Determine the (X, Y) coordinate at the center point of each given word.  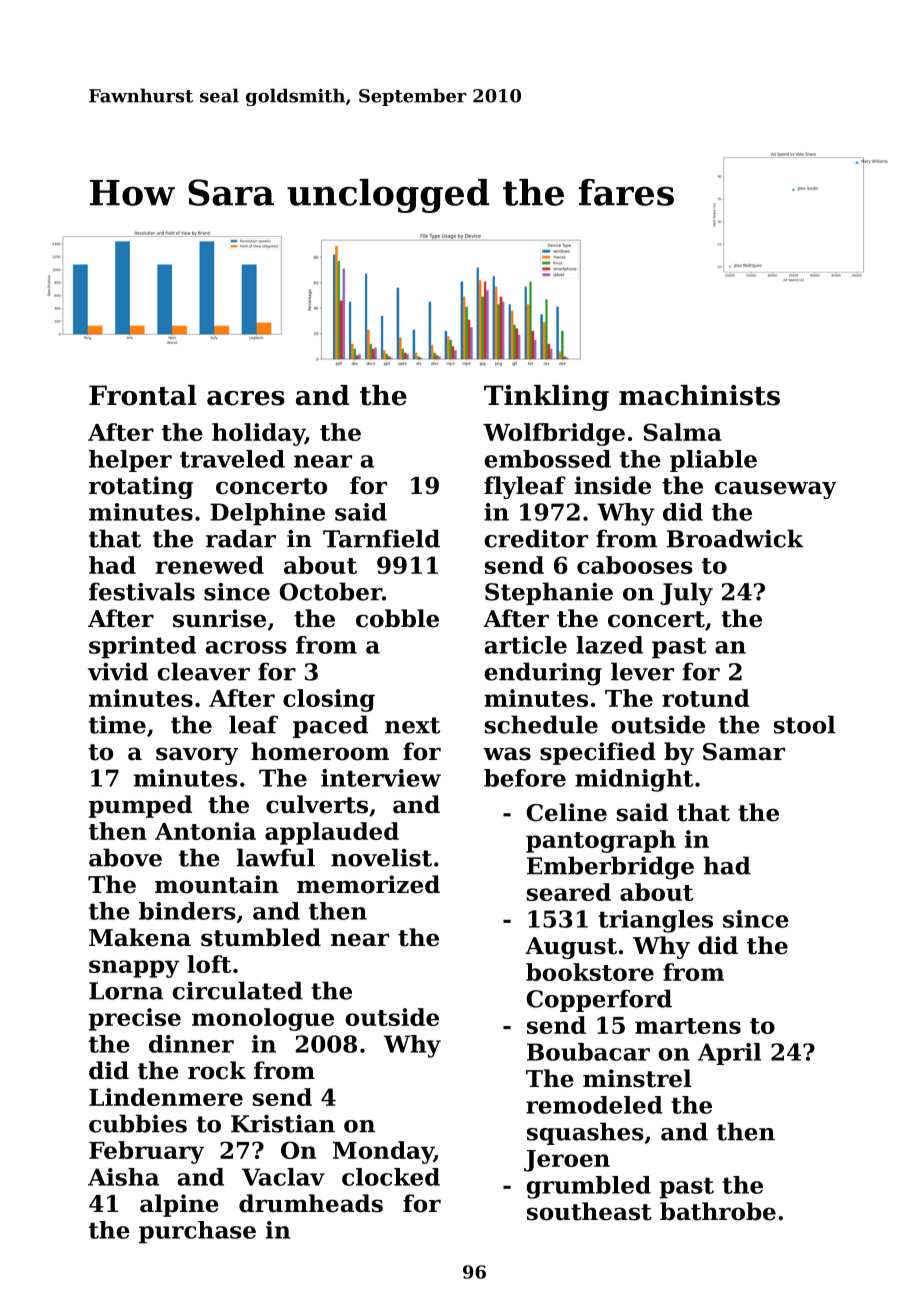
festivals (142, 591)
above (125, 857)
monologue (263, 1019)
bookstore (590, 972)
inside (613, 485)
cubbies (138, 1123)
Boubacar (588, 1052)
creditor (536, 538)
